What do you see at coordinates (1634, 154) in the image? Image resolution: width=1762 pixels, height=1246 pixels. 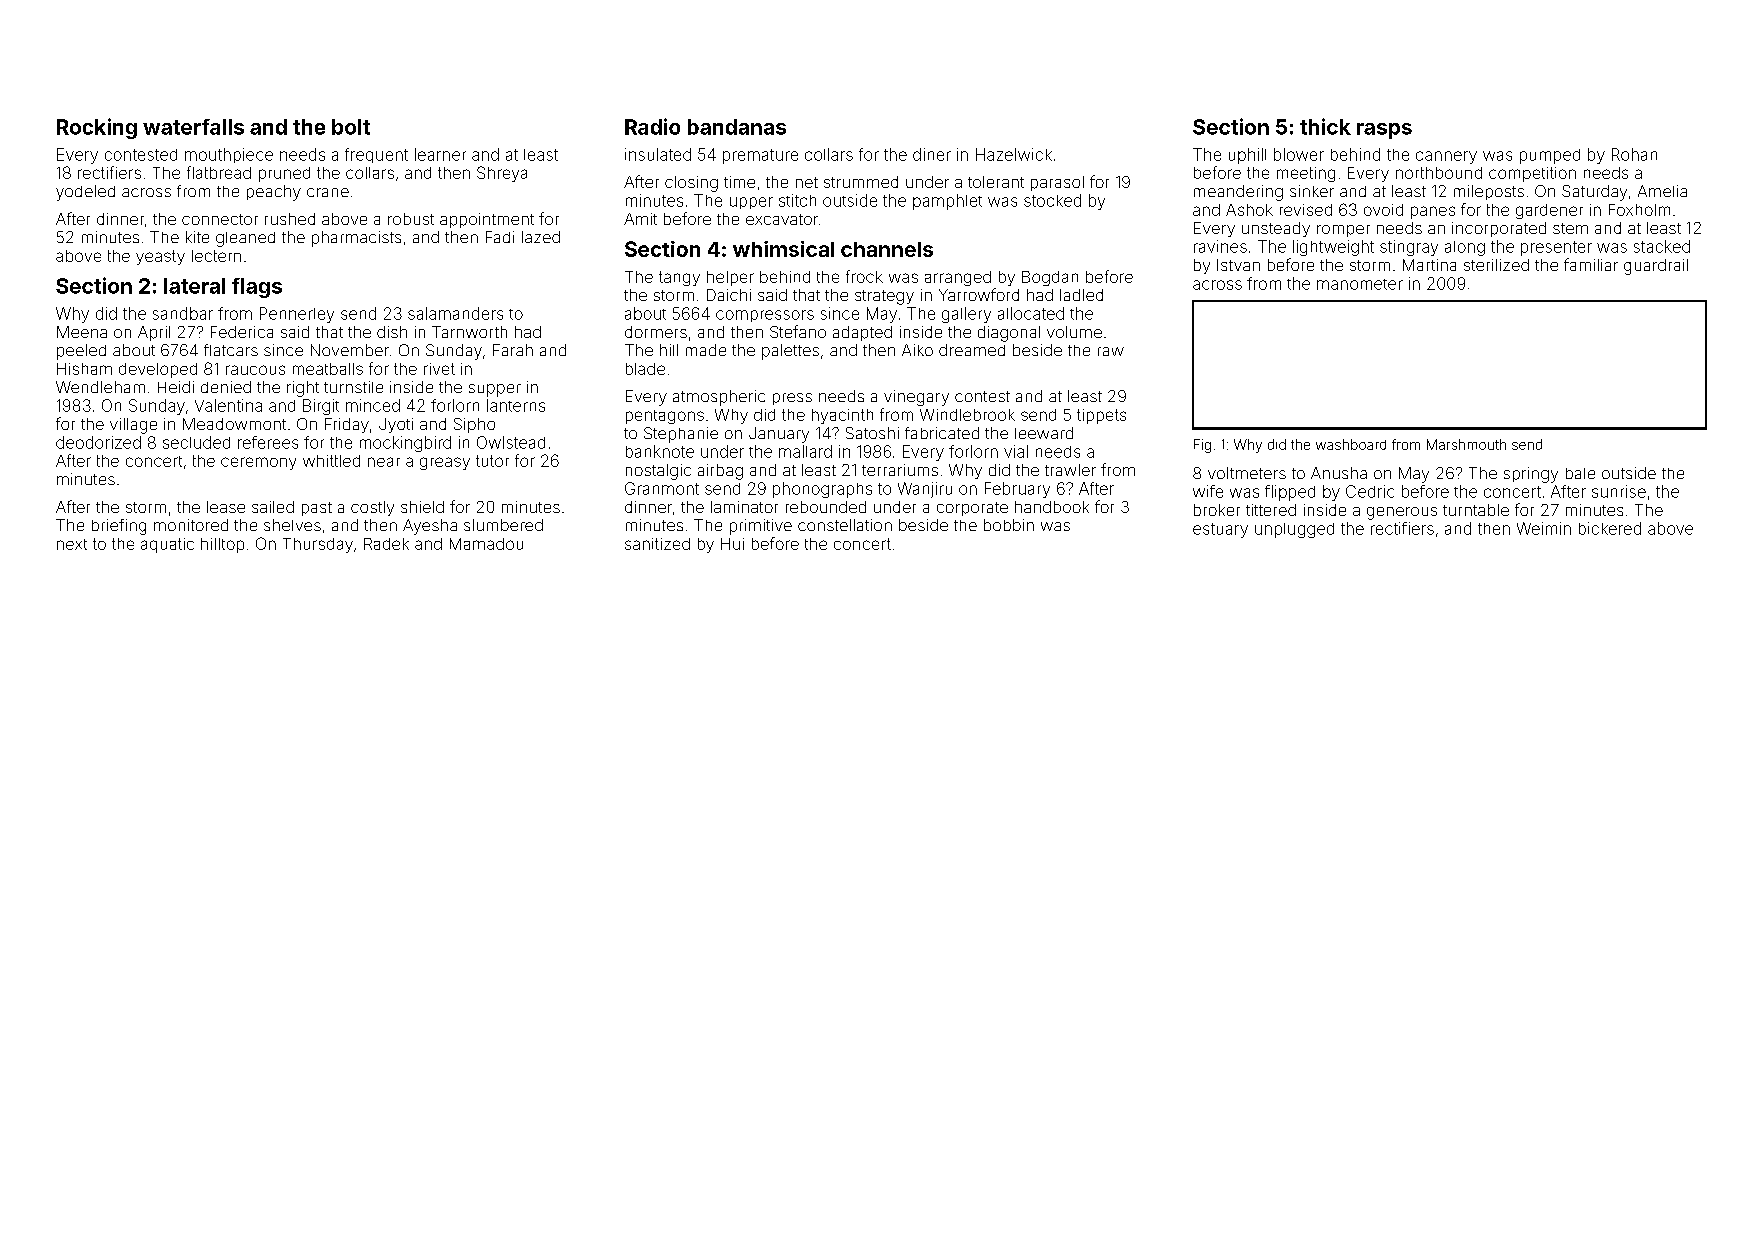 I see `Rohan` at bounding box center [1634, 154].
